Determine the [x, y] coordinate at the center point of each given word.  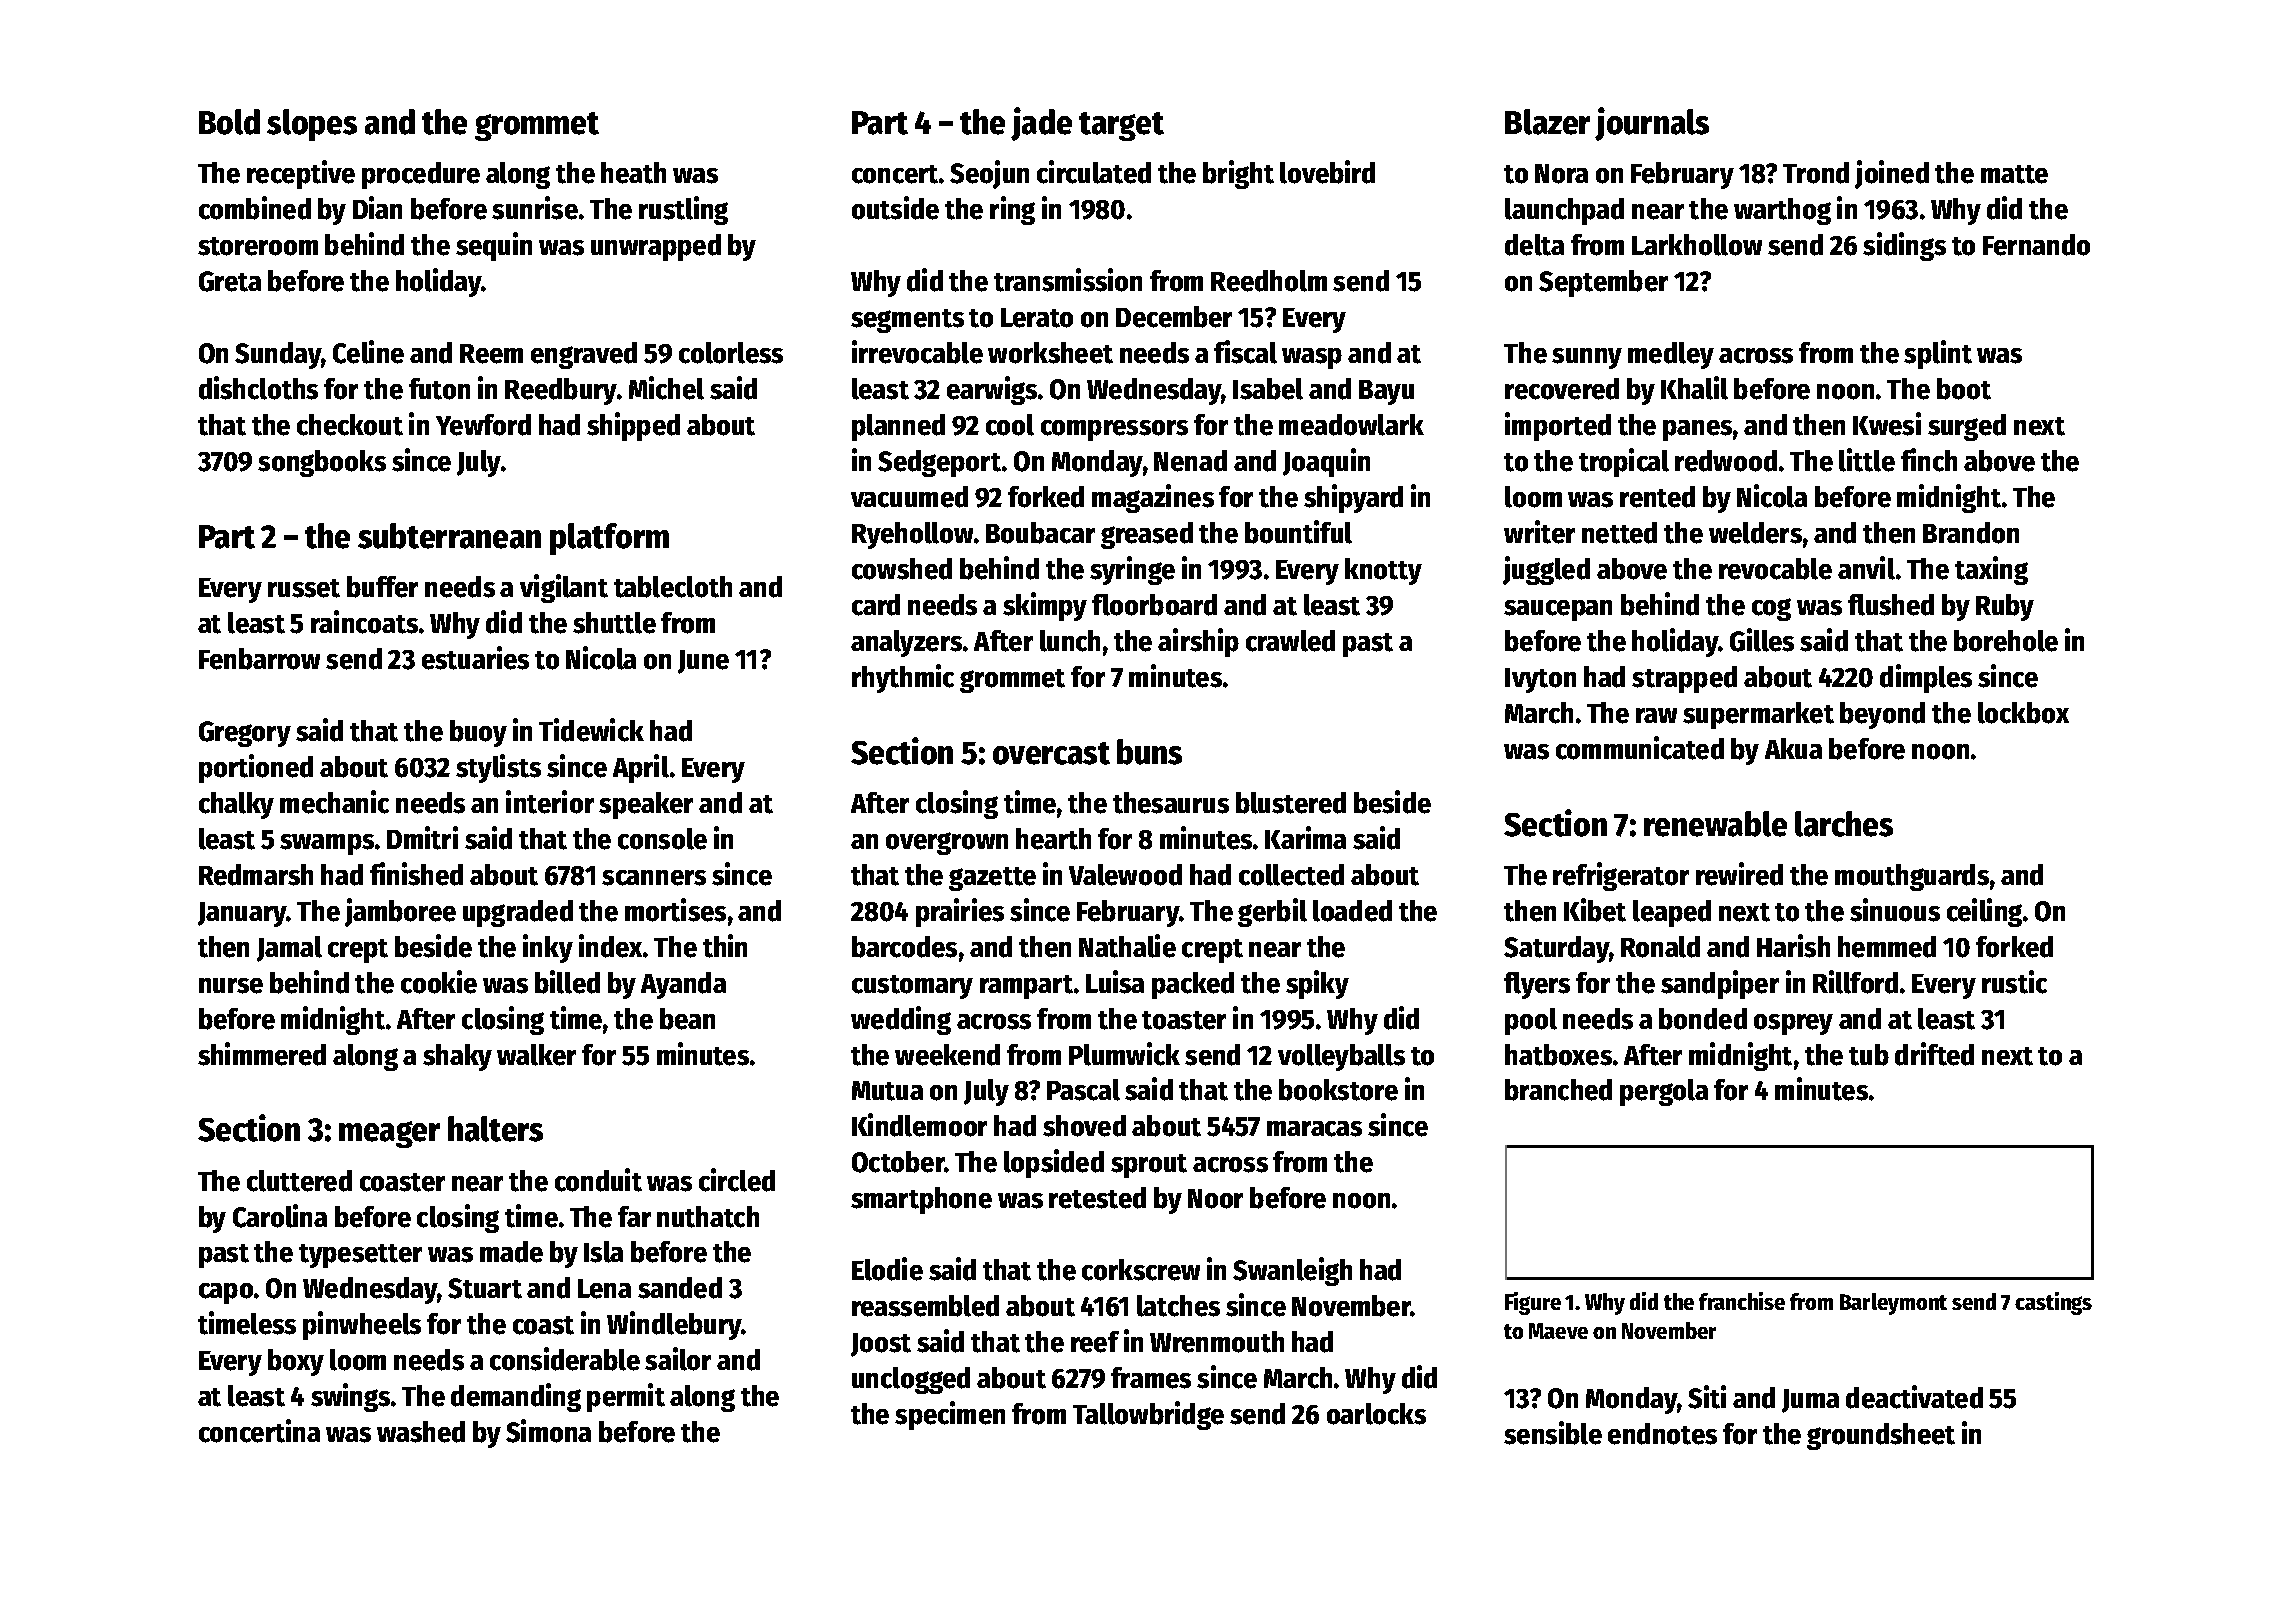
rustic [2014, 982]
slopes [312, 125]
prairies [960, 912]
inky [548, 948]
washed [421, 1432]
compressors [1114, 430]
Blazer [1547, 122]
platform [609, 539]
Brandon [1971, 533]
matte [2014, 174]
